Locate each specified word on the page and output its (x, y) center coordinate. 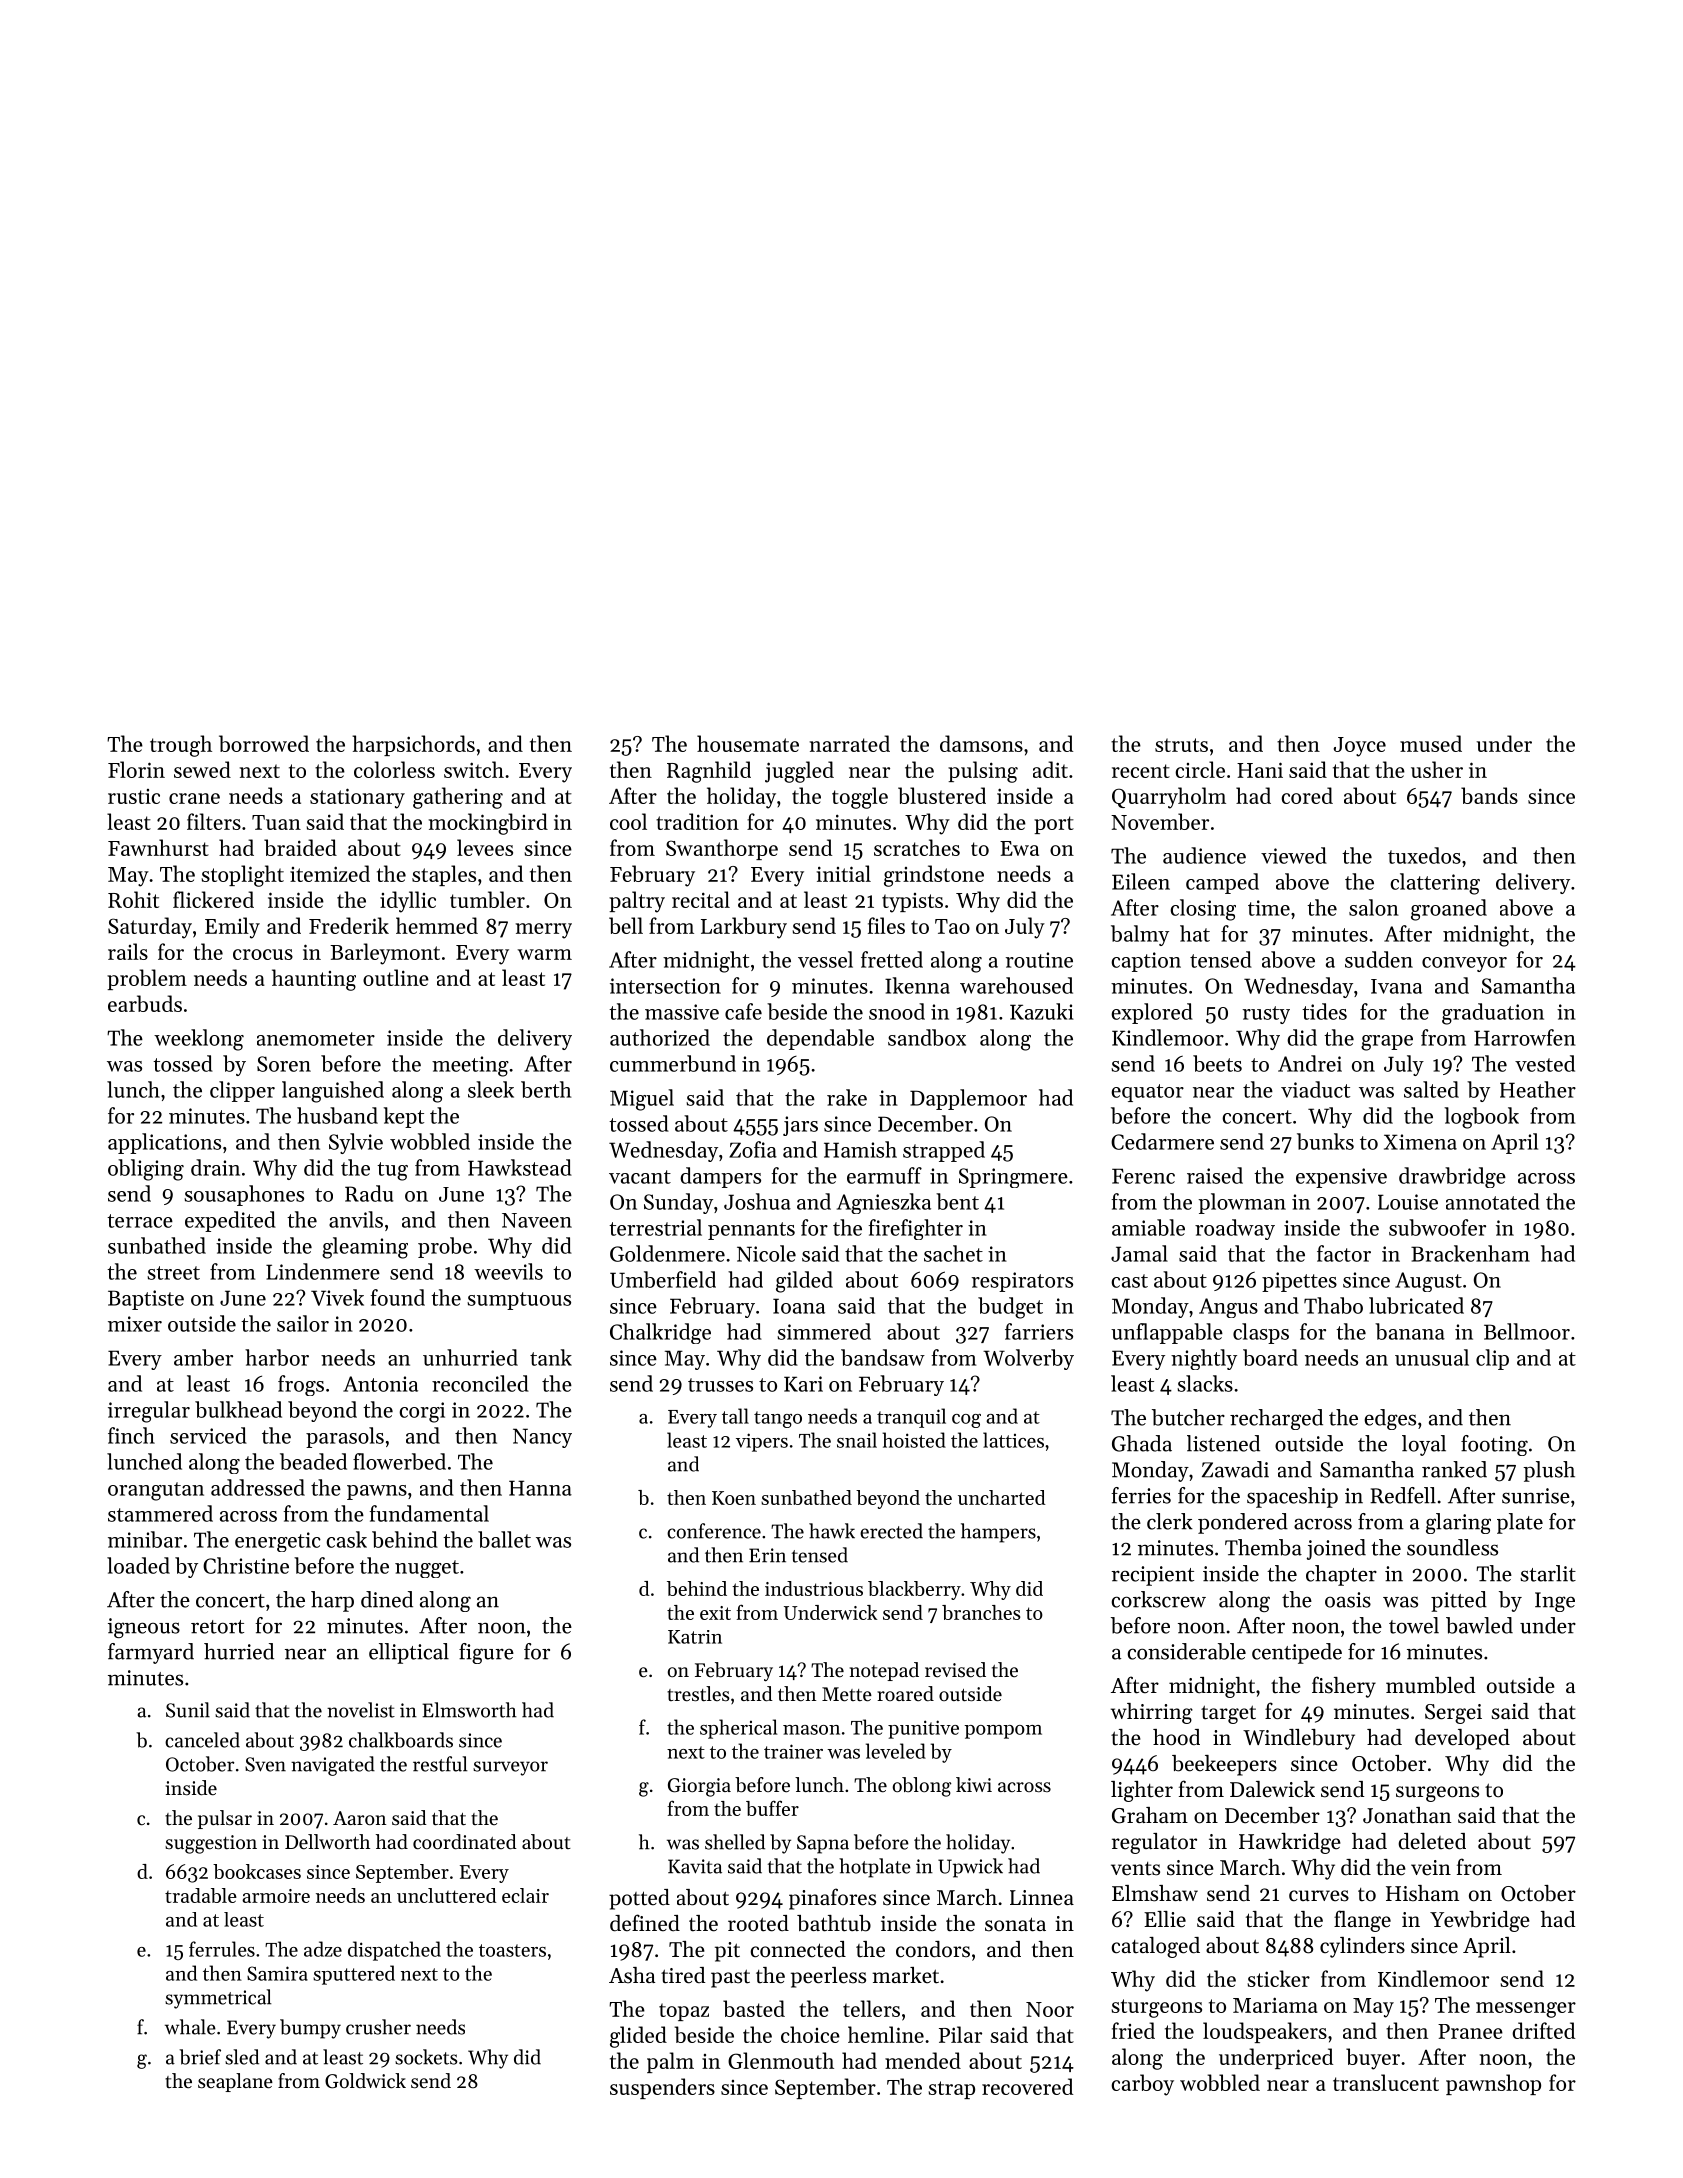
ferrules (222, 1949)
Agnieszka (884, 1203)
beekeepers (1224, 1765)
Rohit (133, 899)
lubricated (1416, 1305)
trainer (793, 1751)
